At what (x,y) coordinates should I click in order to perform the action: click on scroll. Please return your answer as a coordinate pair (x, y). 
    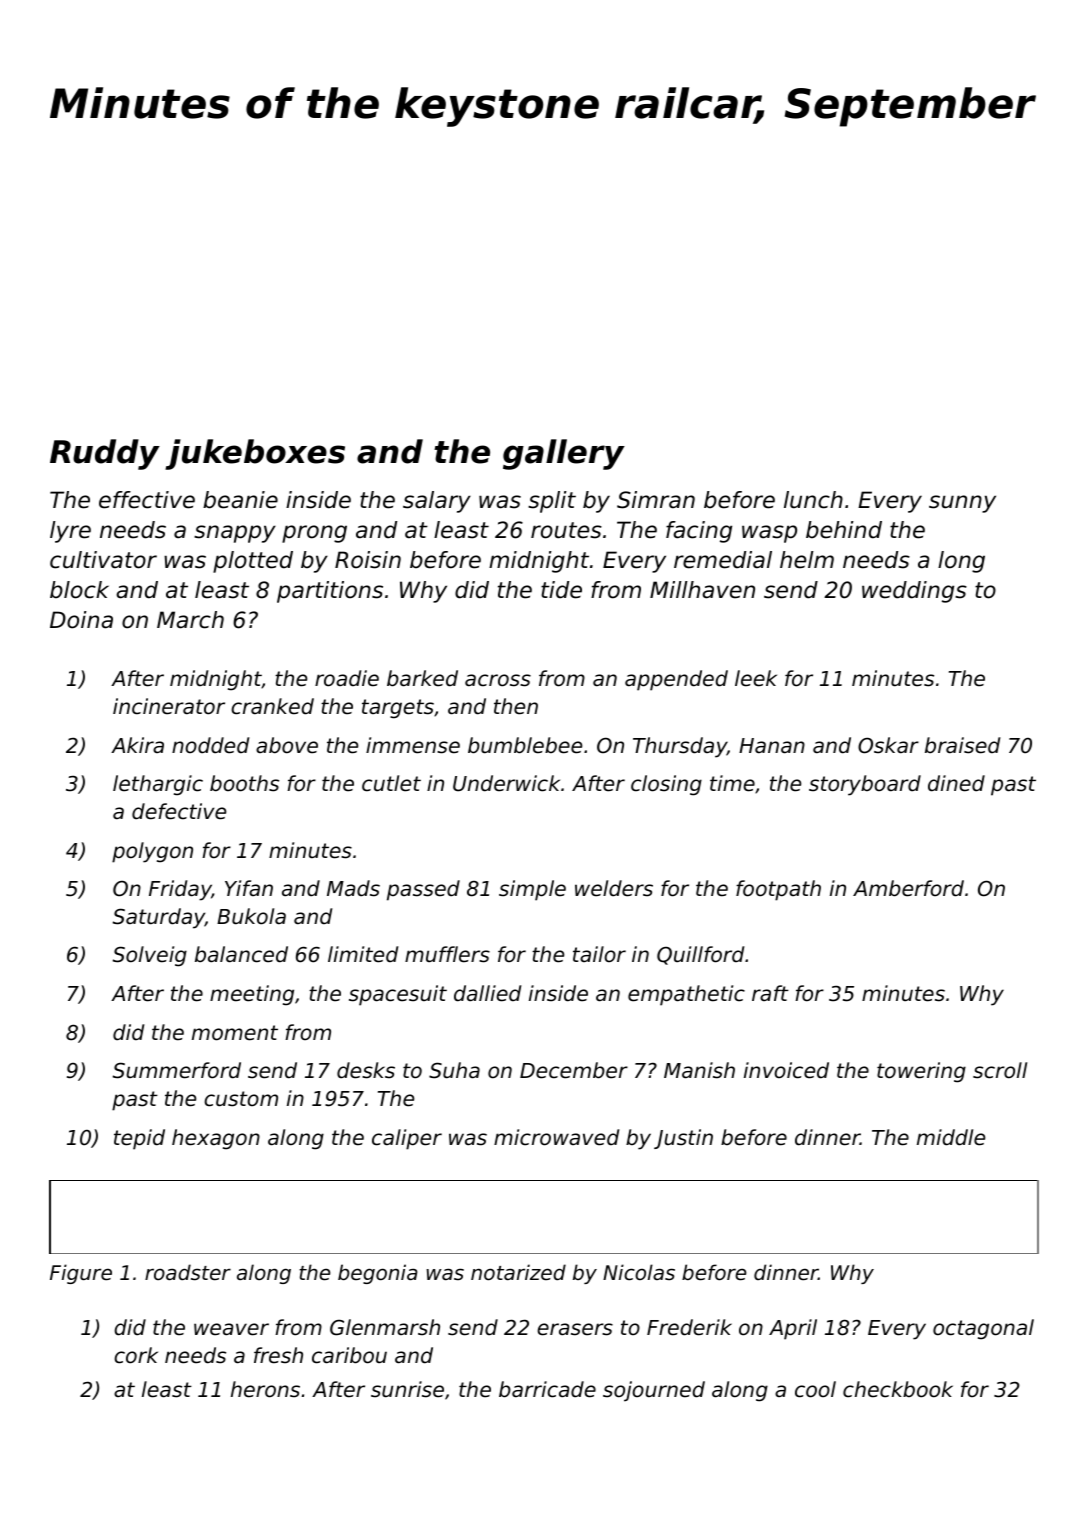
    Looking at the image, I should click on (1000, 1070).
